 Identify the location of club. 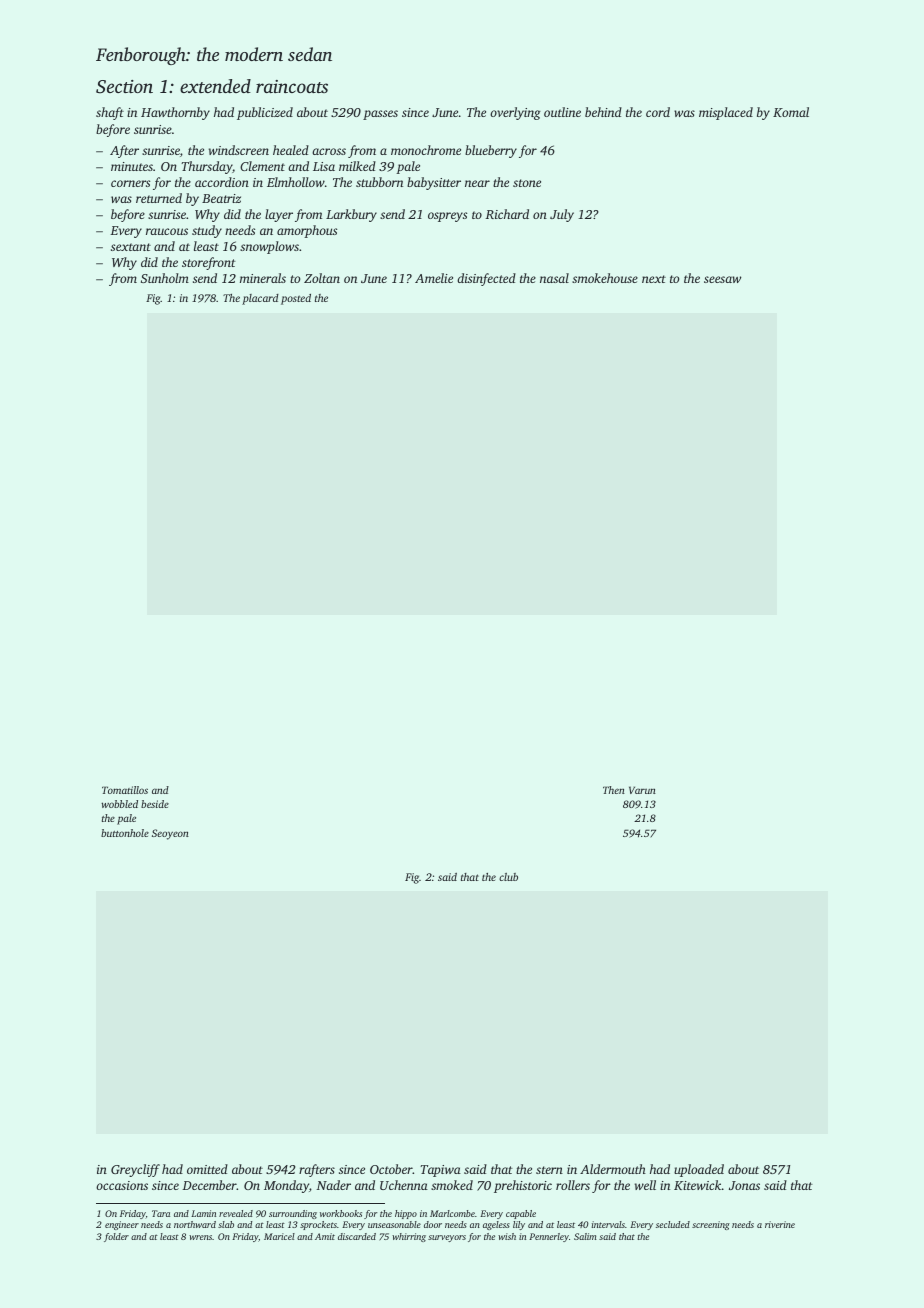
(508, 877).
